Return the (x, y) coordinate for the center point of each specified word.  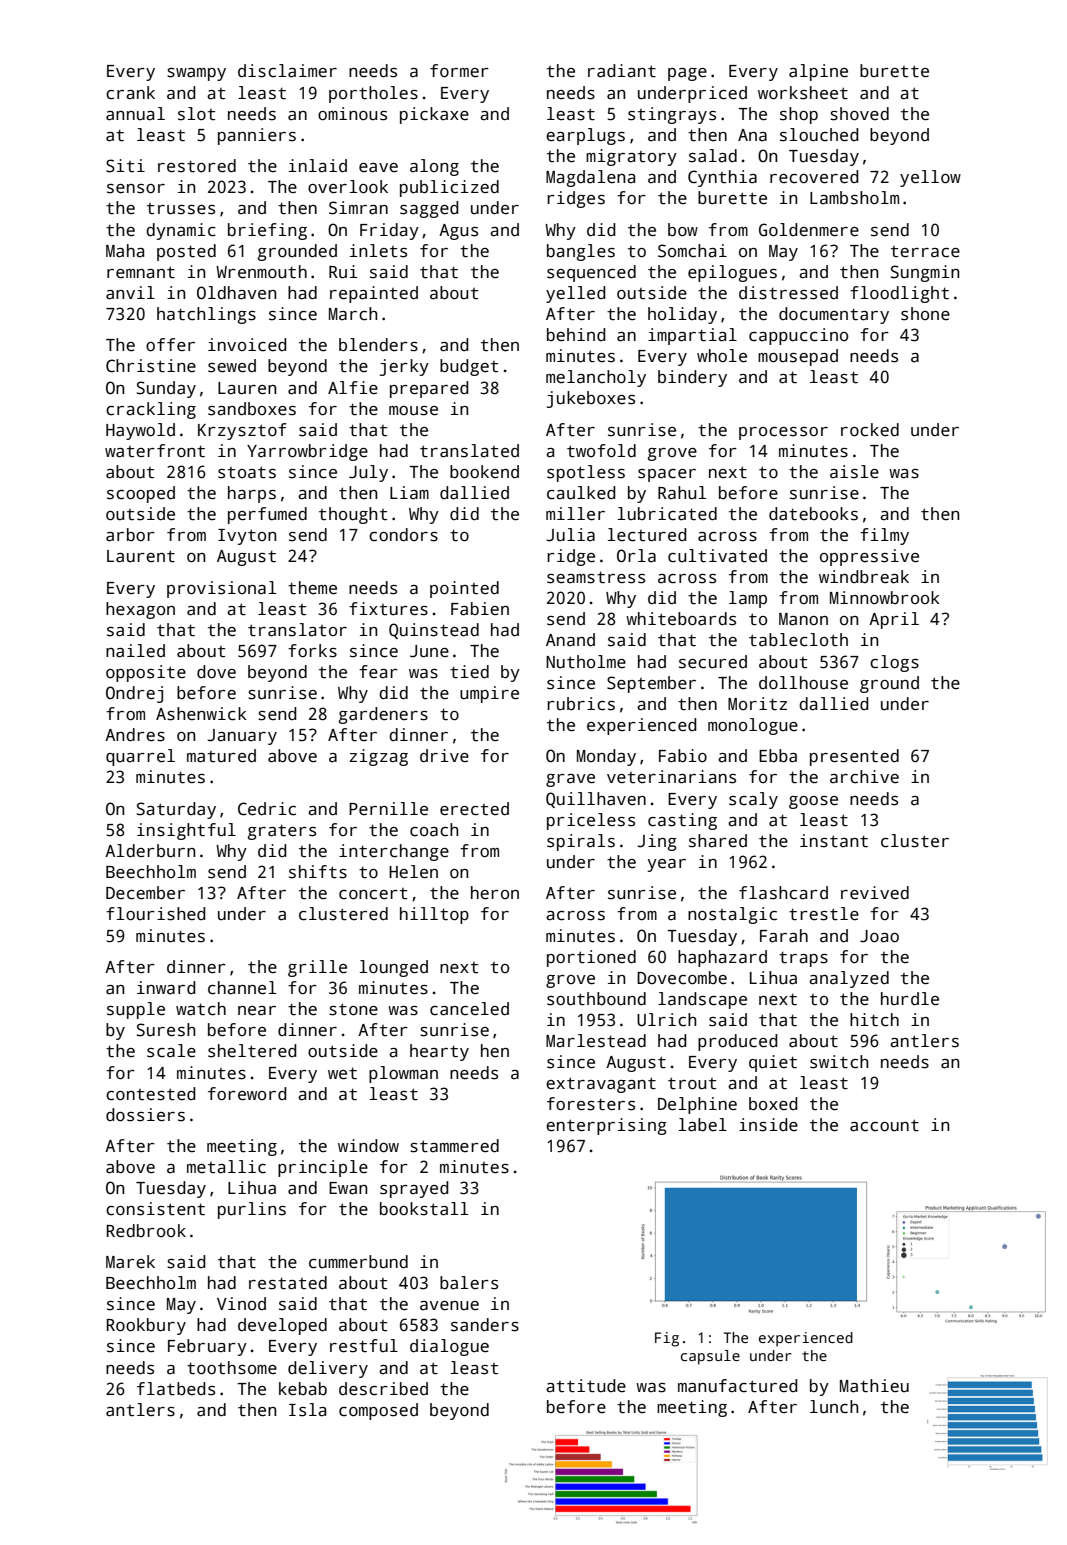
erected (474, 809)
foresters (591, 1104)
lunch (834, 1407)
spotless (586, 473)
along (434, 167)
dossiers (145, 1115)
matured (221, 756)
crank (130, 93)
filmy (884, 536)
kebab (303, 1389)
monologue (753, 726)
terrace (925, 252)
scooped (141, 494)
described (383, 1389)
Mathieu (874, 1386)
